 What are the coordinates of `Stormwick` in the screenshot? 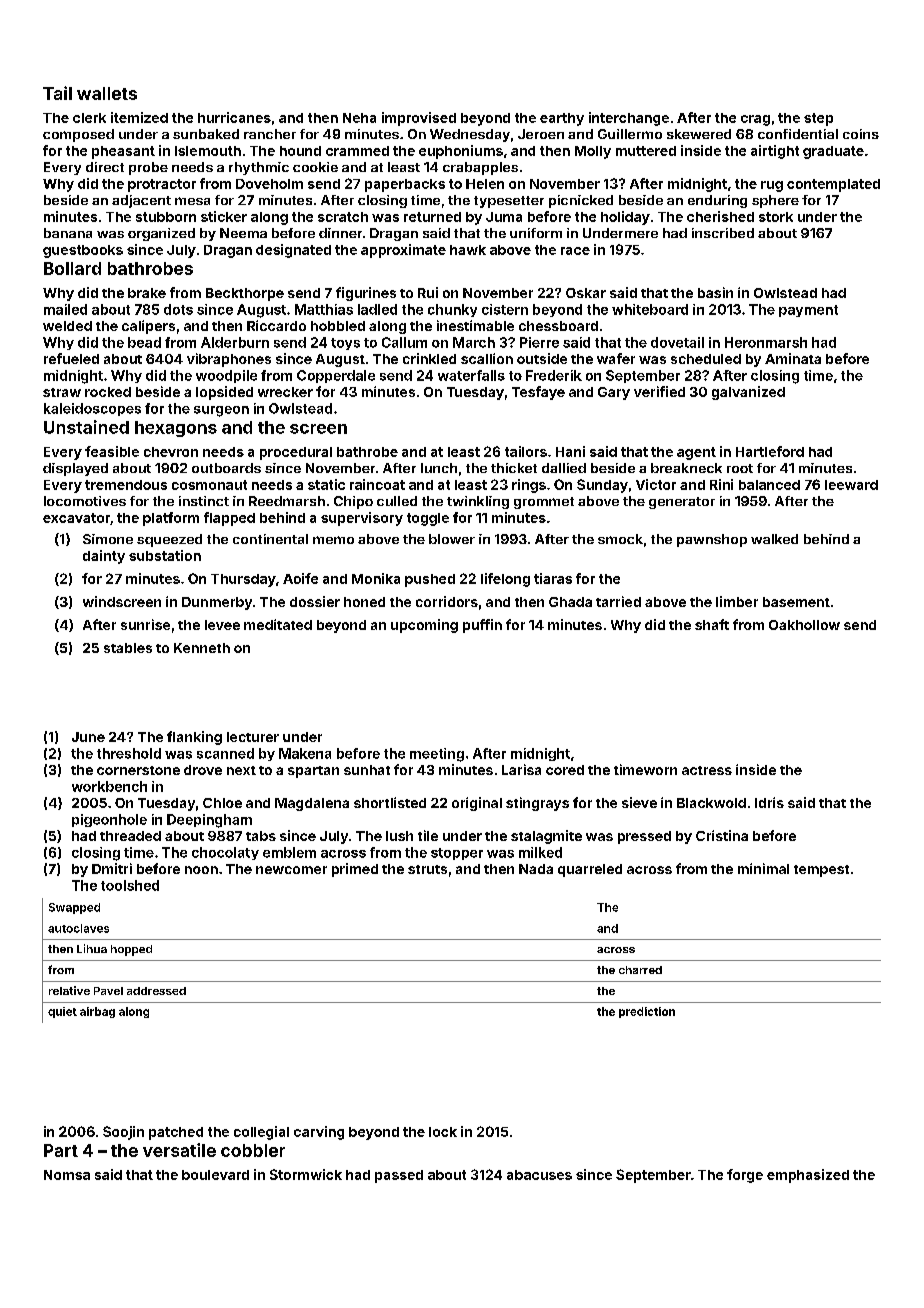 It's located at (306, 1174).
